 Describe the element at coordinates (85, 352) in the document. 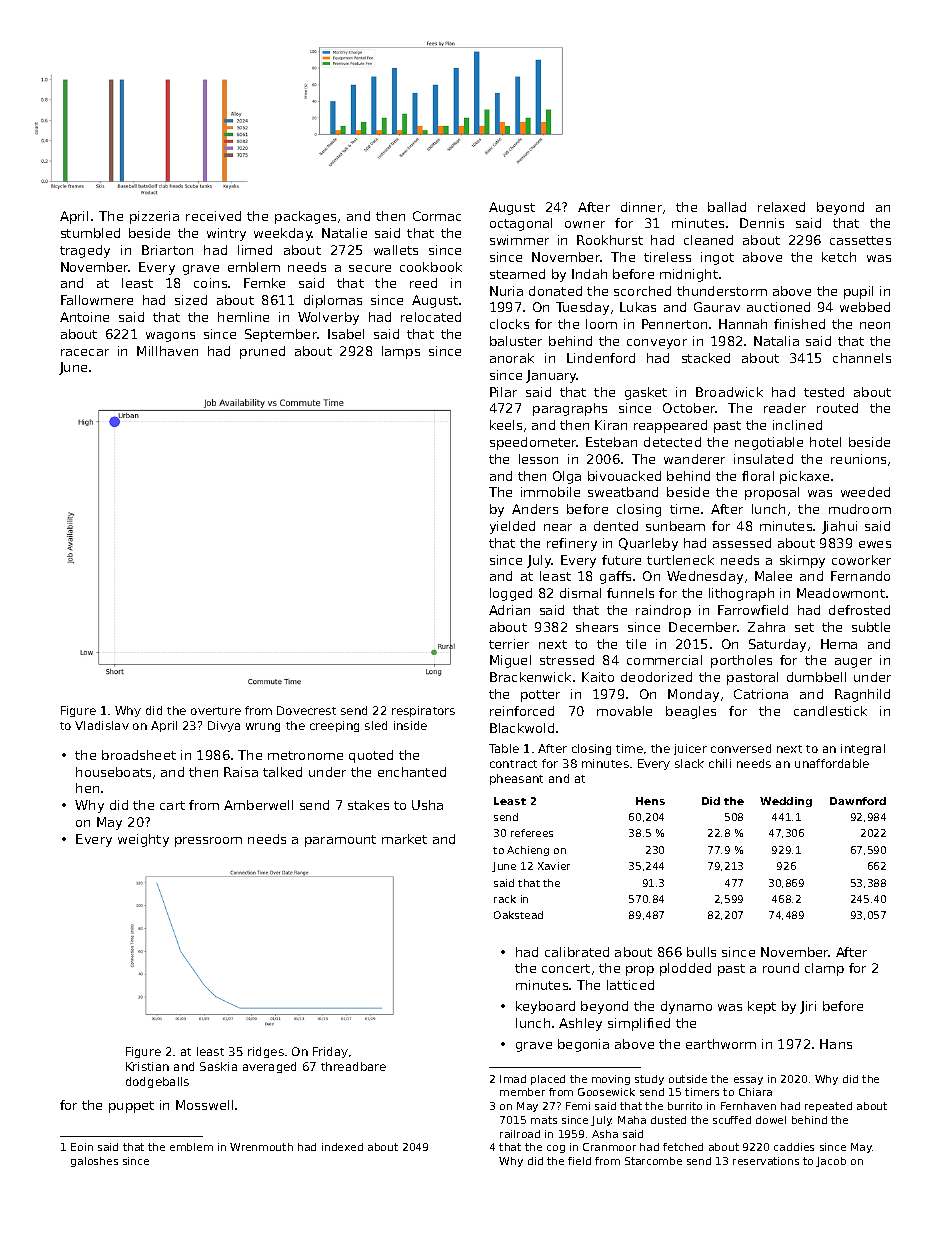

I see `racecar` at that location.
